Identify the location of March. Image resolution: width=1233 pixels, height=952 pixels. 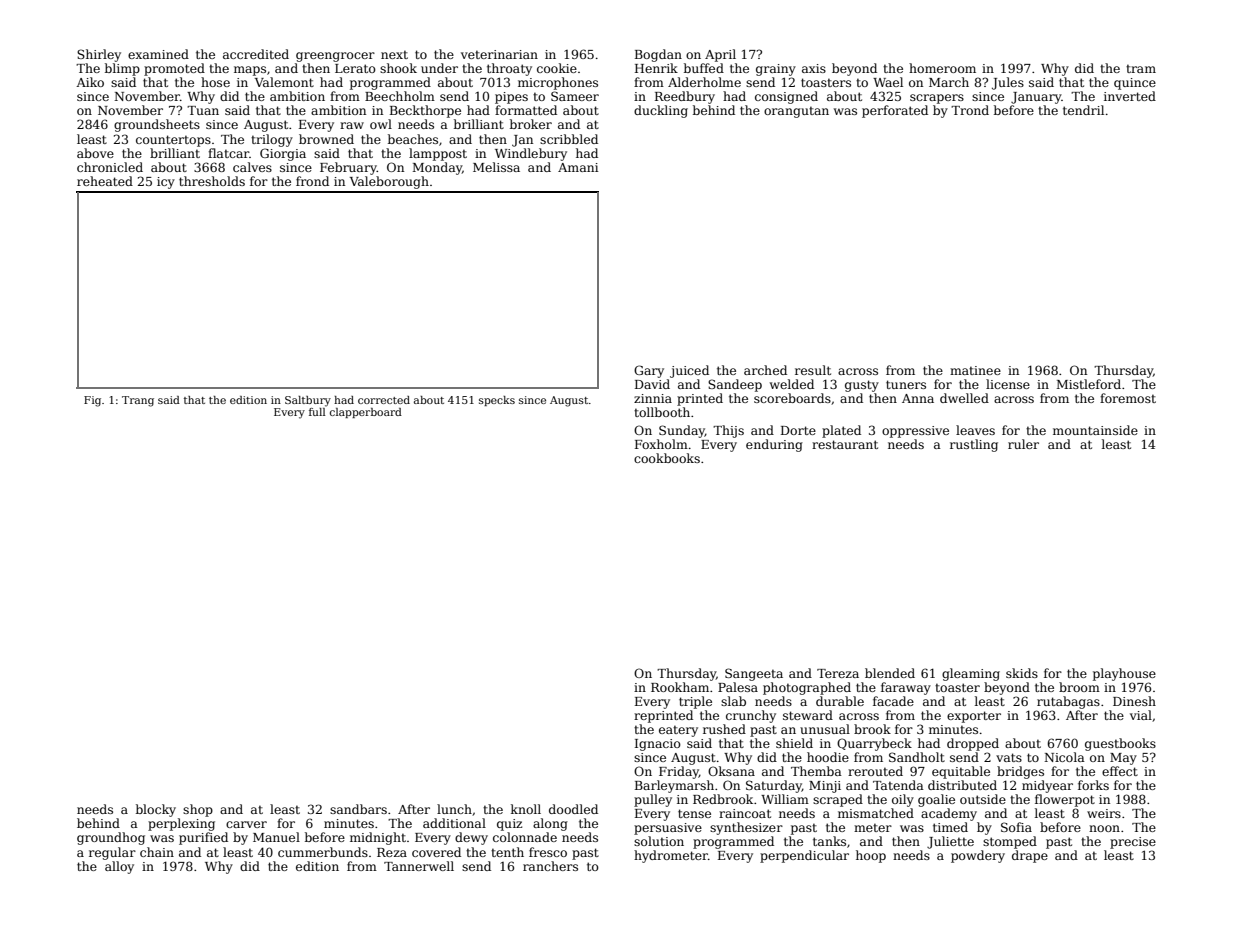
(949, 82).
